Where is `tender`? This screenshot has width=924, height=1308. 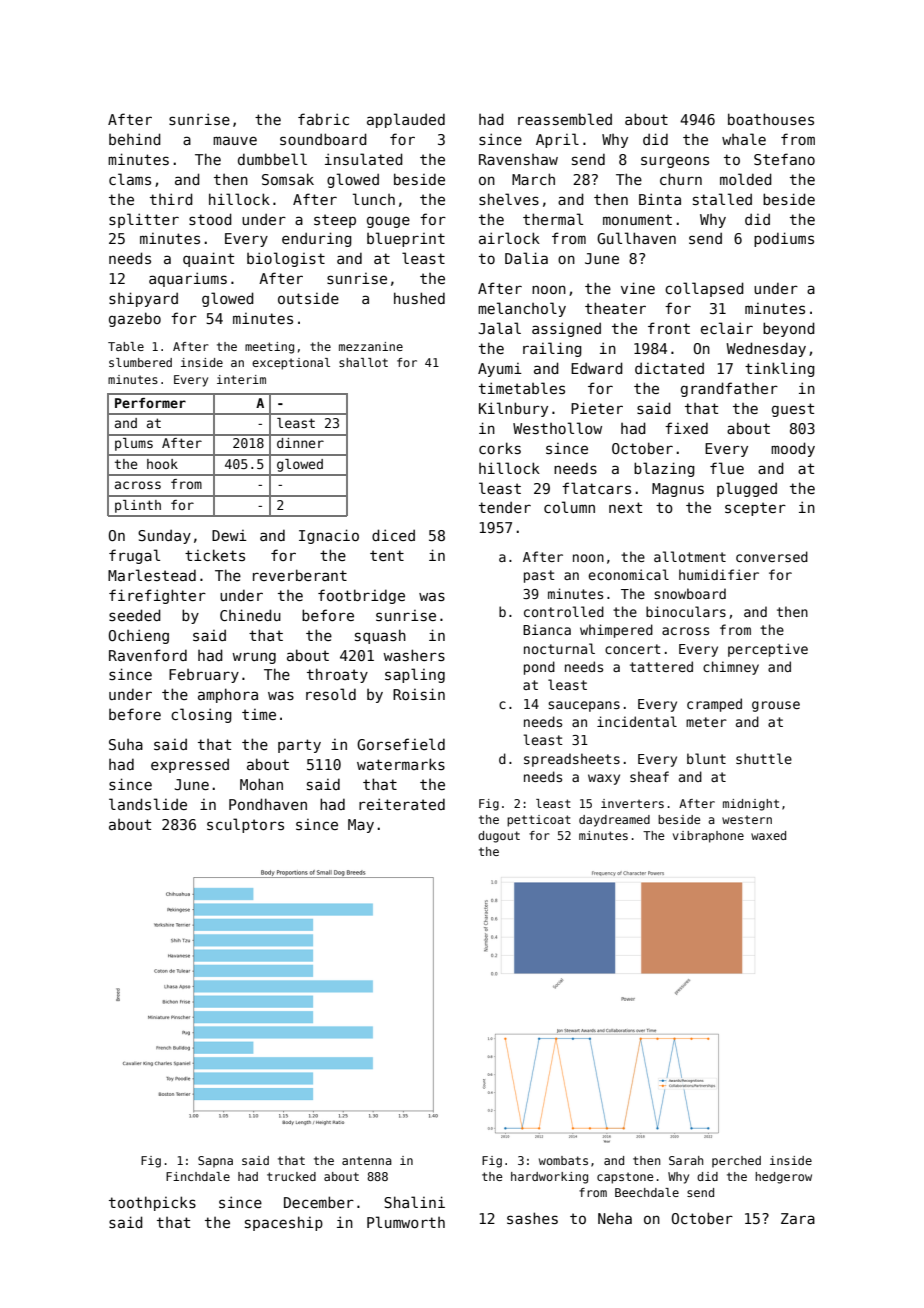 tender is located at coordinates (505, 507).
